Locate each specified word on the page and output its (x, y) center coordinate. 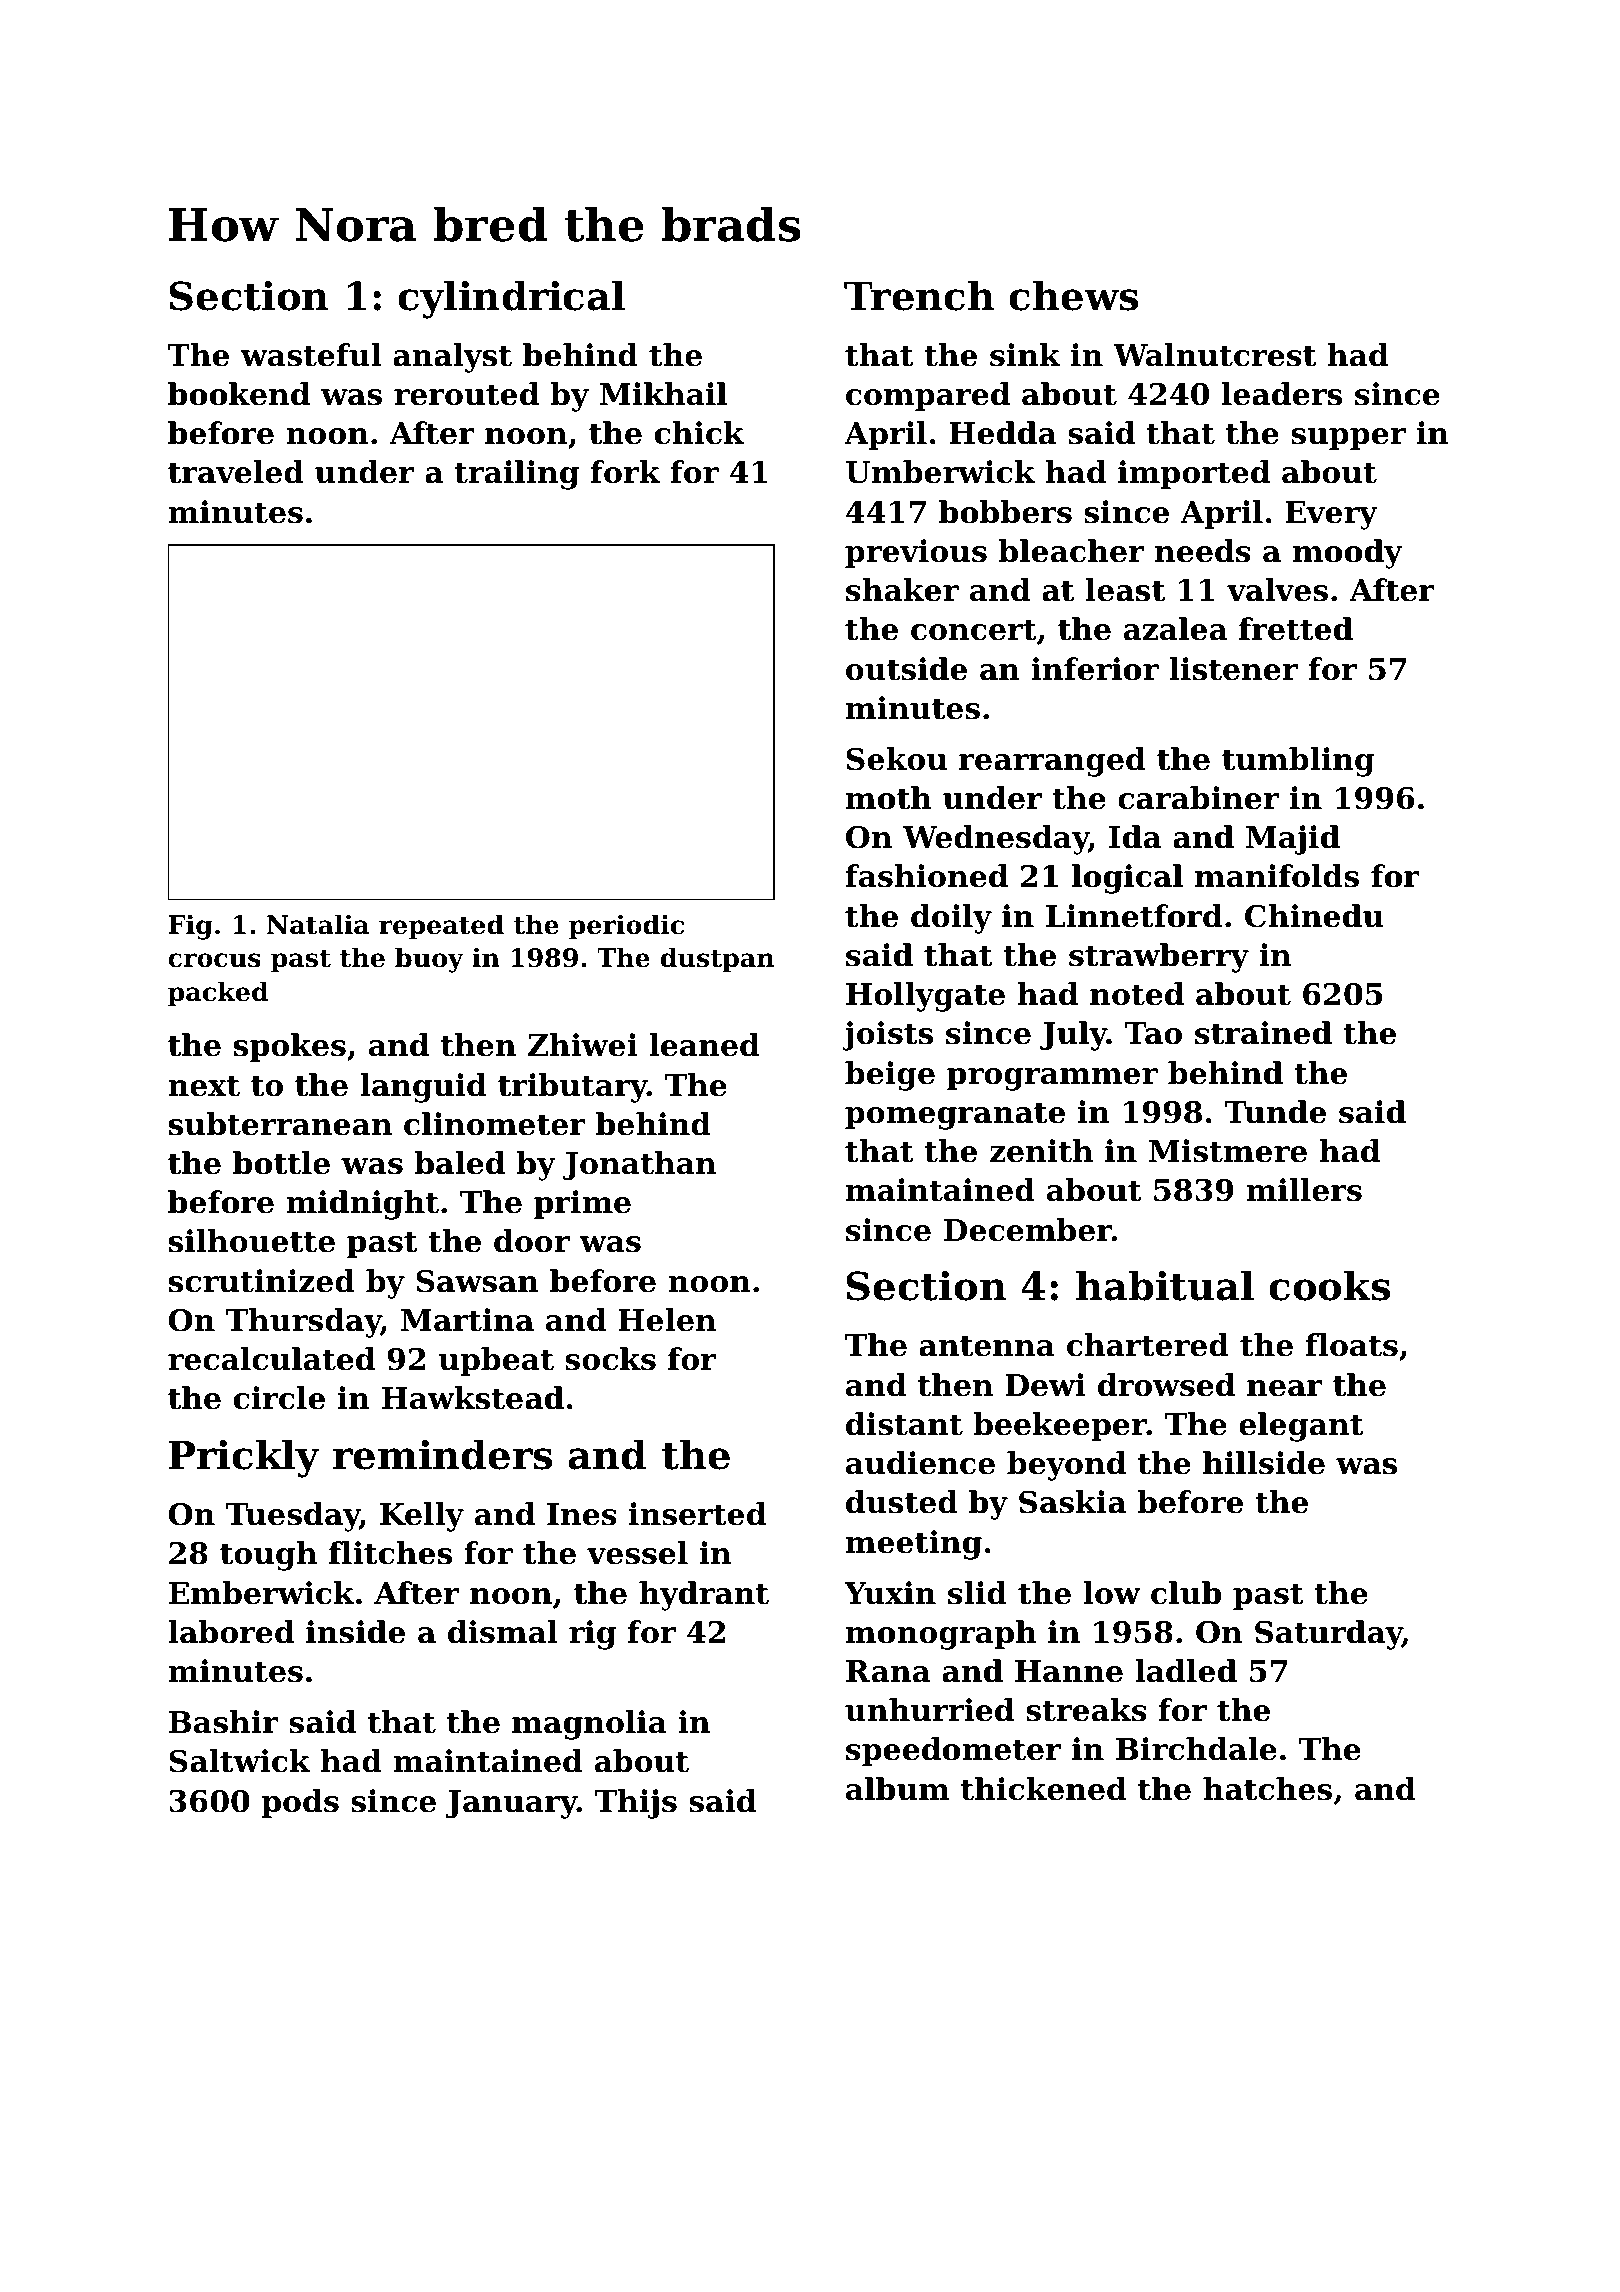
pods (300, 1803)
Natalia (318, 924)
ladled (1186, 1671)
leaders (1282, 394)
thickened (1043, 1789)
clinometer (495, 1124)
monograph (941, 1635)
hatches (1267, 1789)
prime (582, 1204)
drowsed (1166, 1385)
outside (906, 669)
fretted (1296, 629)
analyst (452, 358)
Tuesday (293, 1517)
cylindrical (511, 299)
